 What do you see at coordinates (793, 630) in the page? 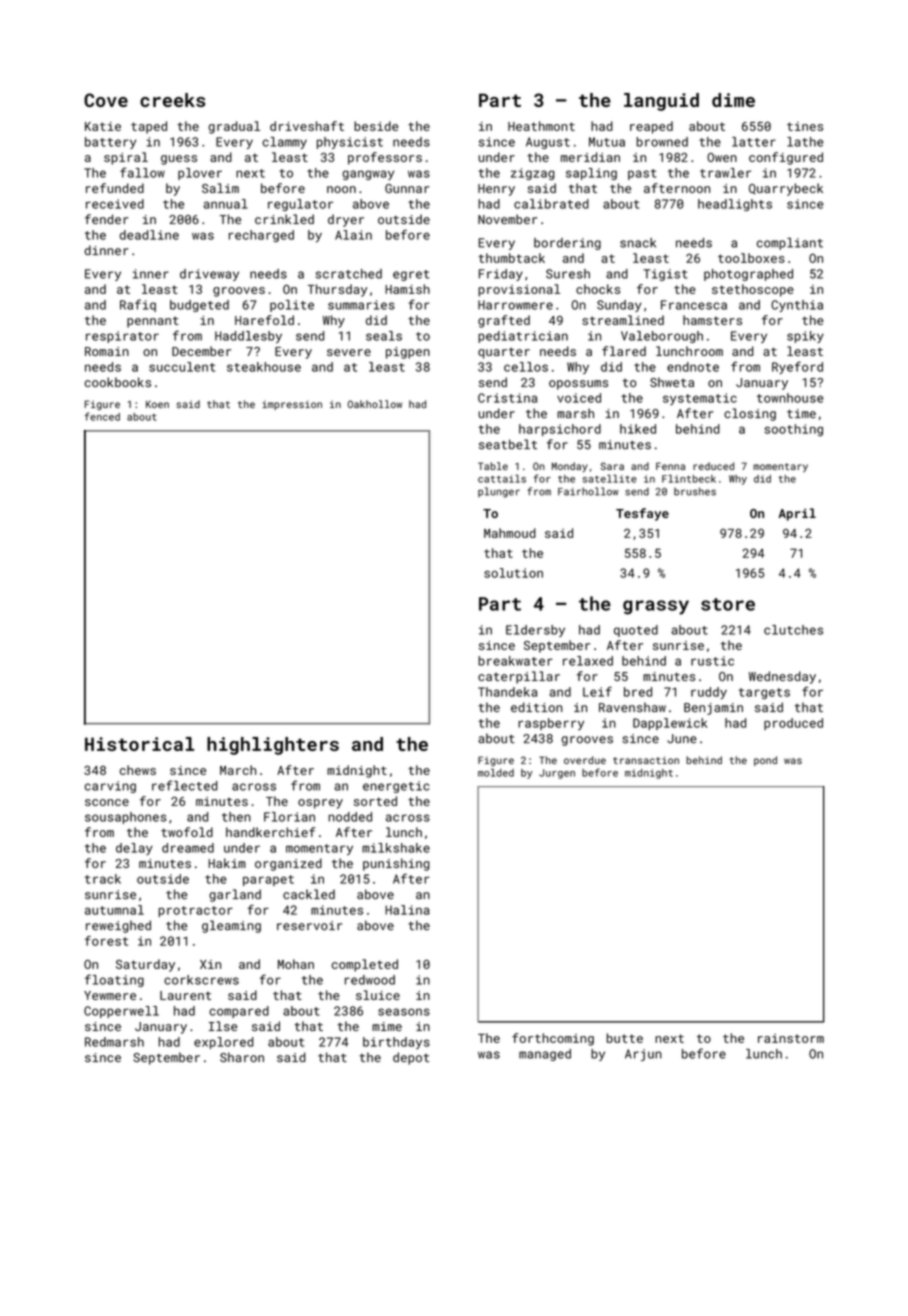
I see `clutches` at bounding box center [793, 630].
